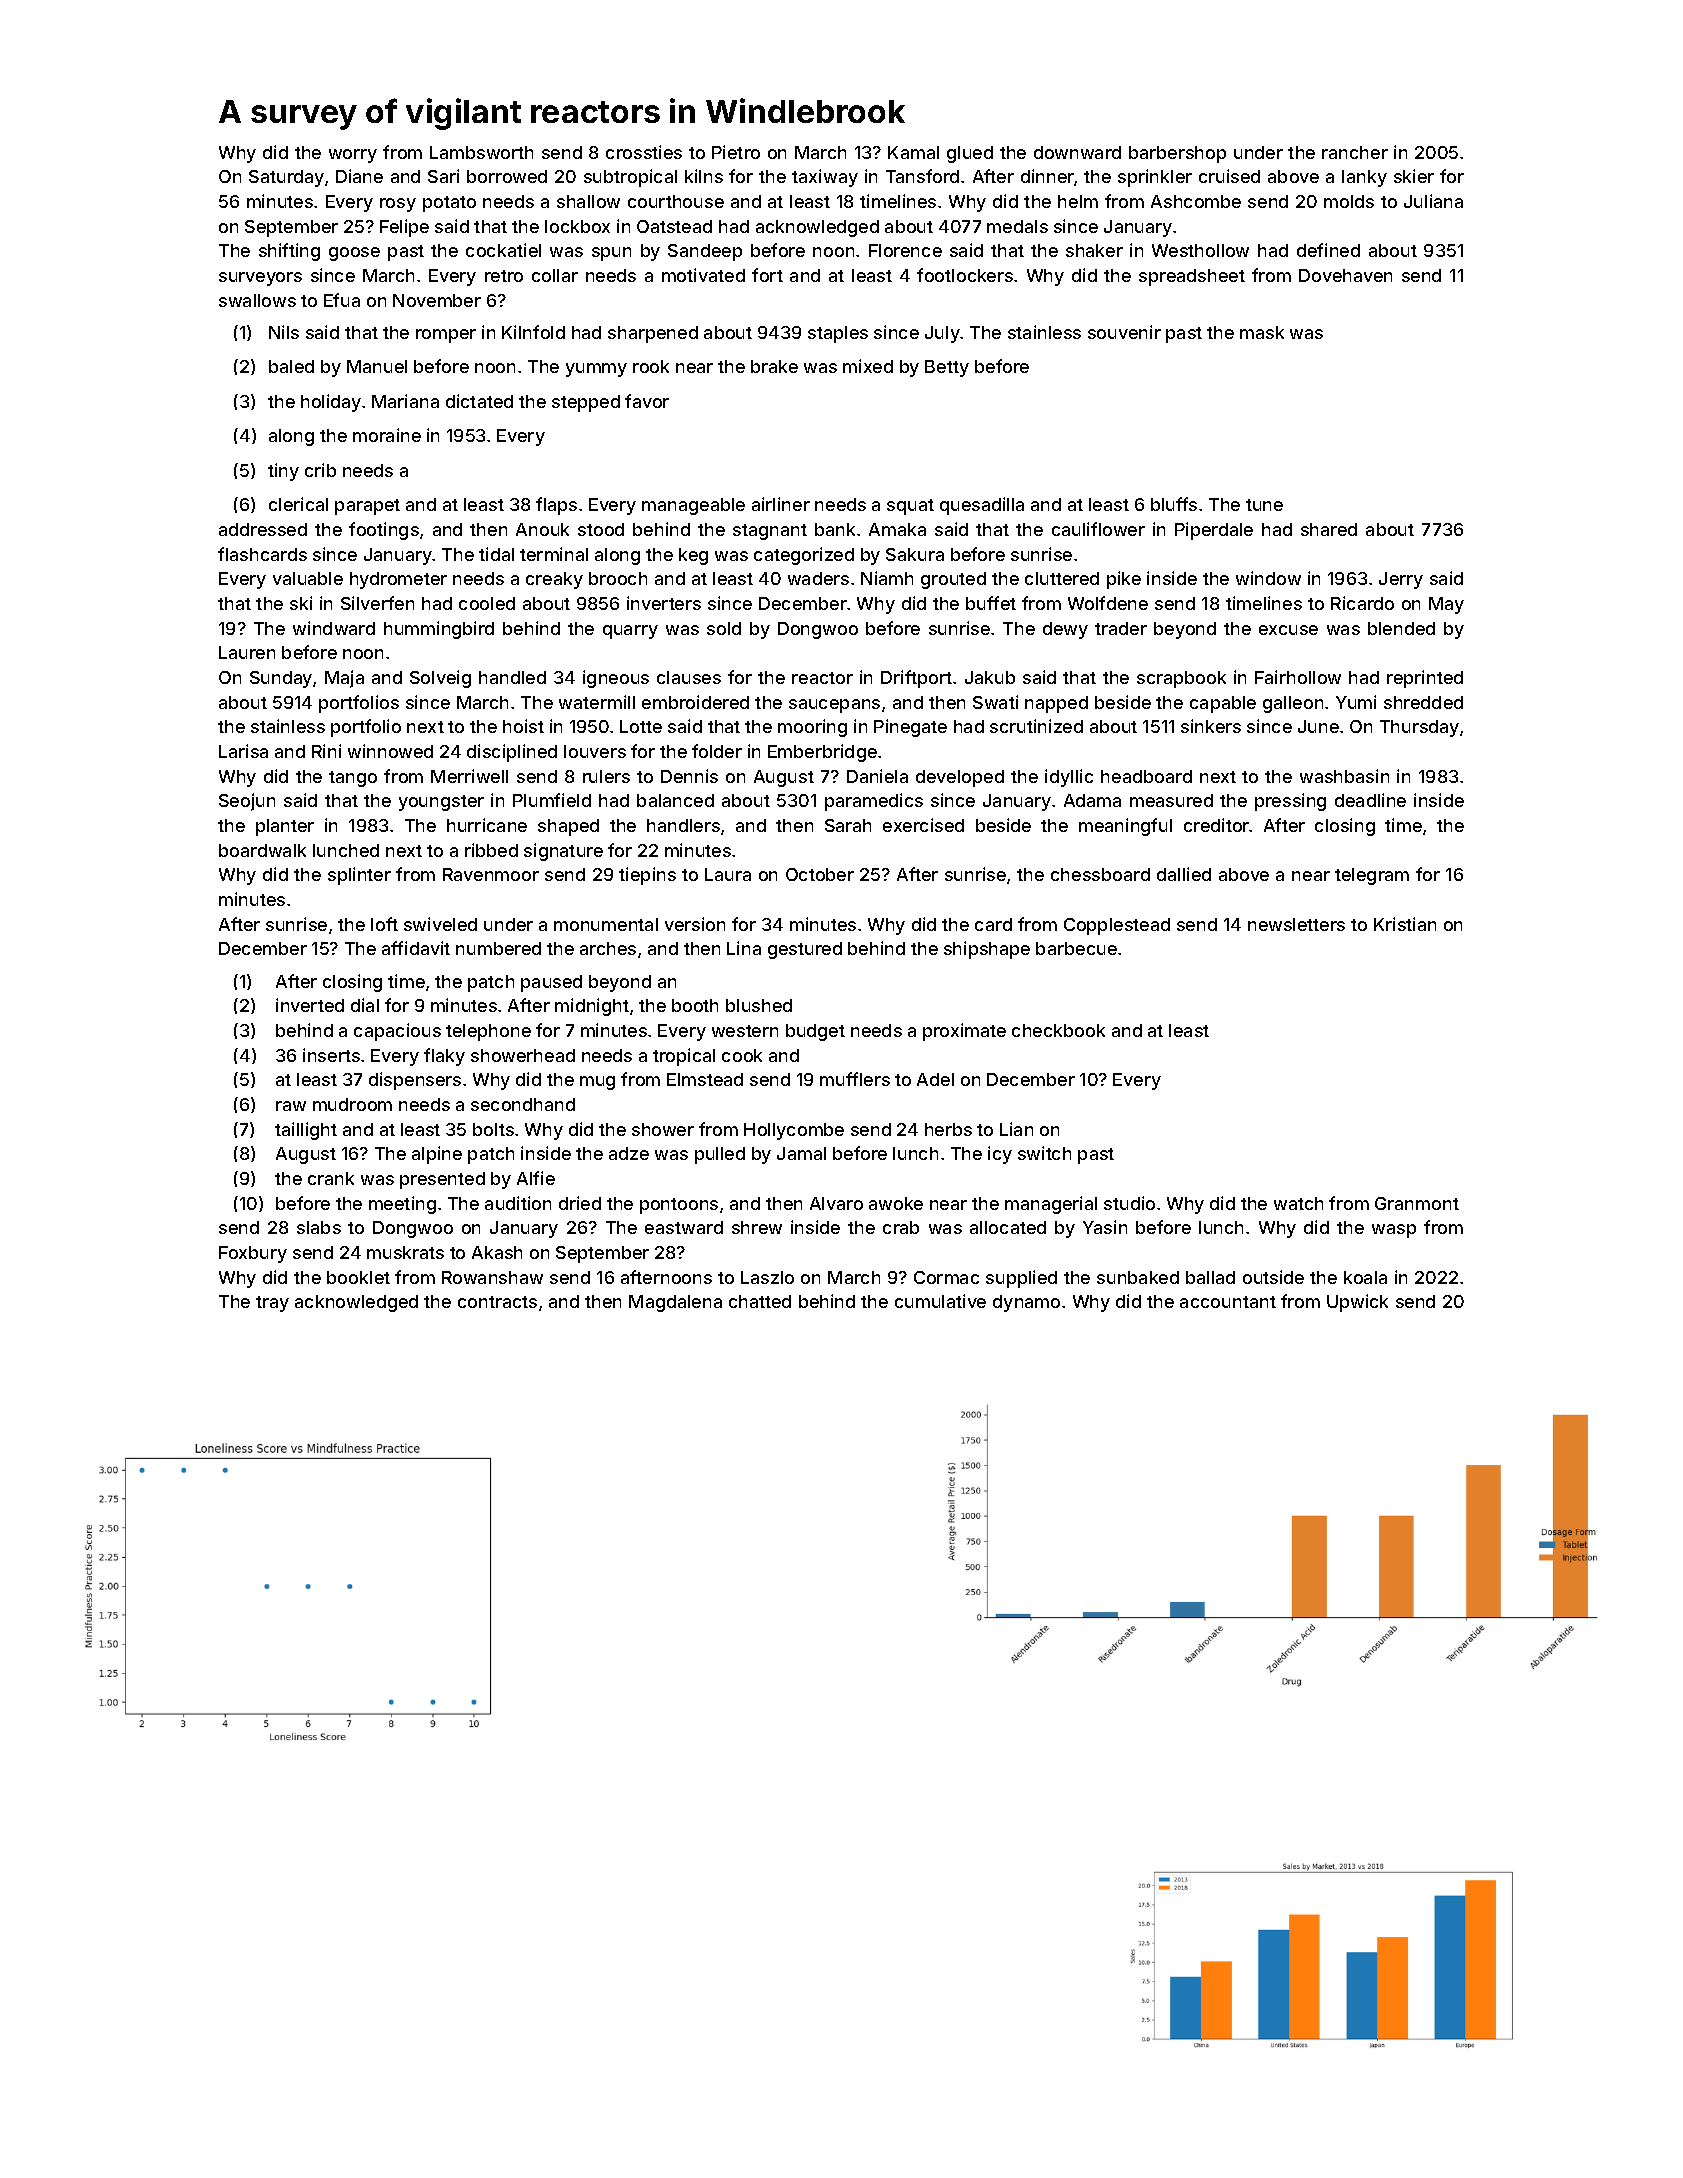  Describe the element at coordinates (402, 1205) in the screenshot. I see `meeting` at that location.
